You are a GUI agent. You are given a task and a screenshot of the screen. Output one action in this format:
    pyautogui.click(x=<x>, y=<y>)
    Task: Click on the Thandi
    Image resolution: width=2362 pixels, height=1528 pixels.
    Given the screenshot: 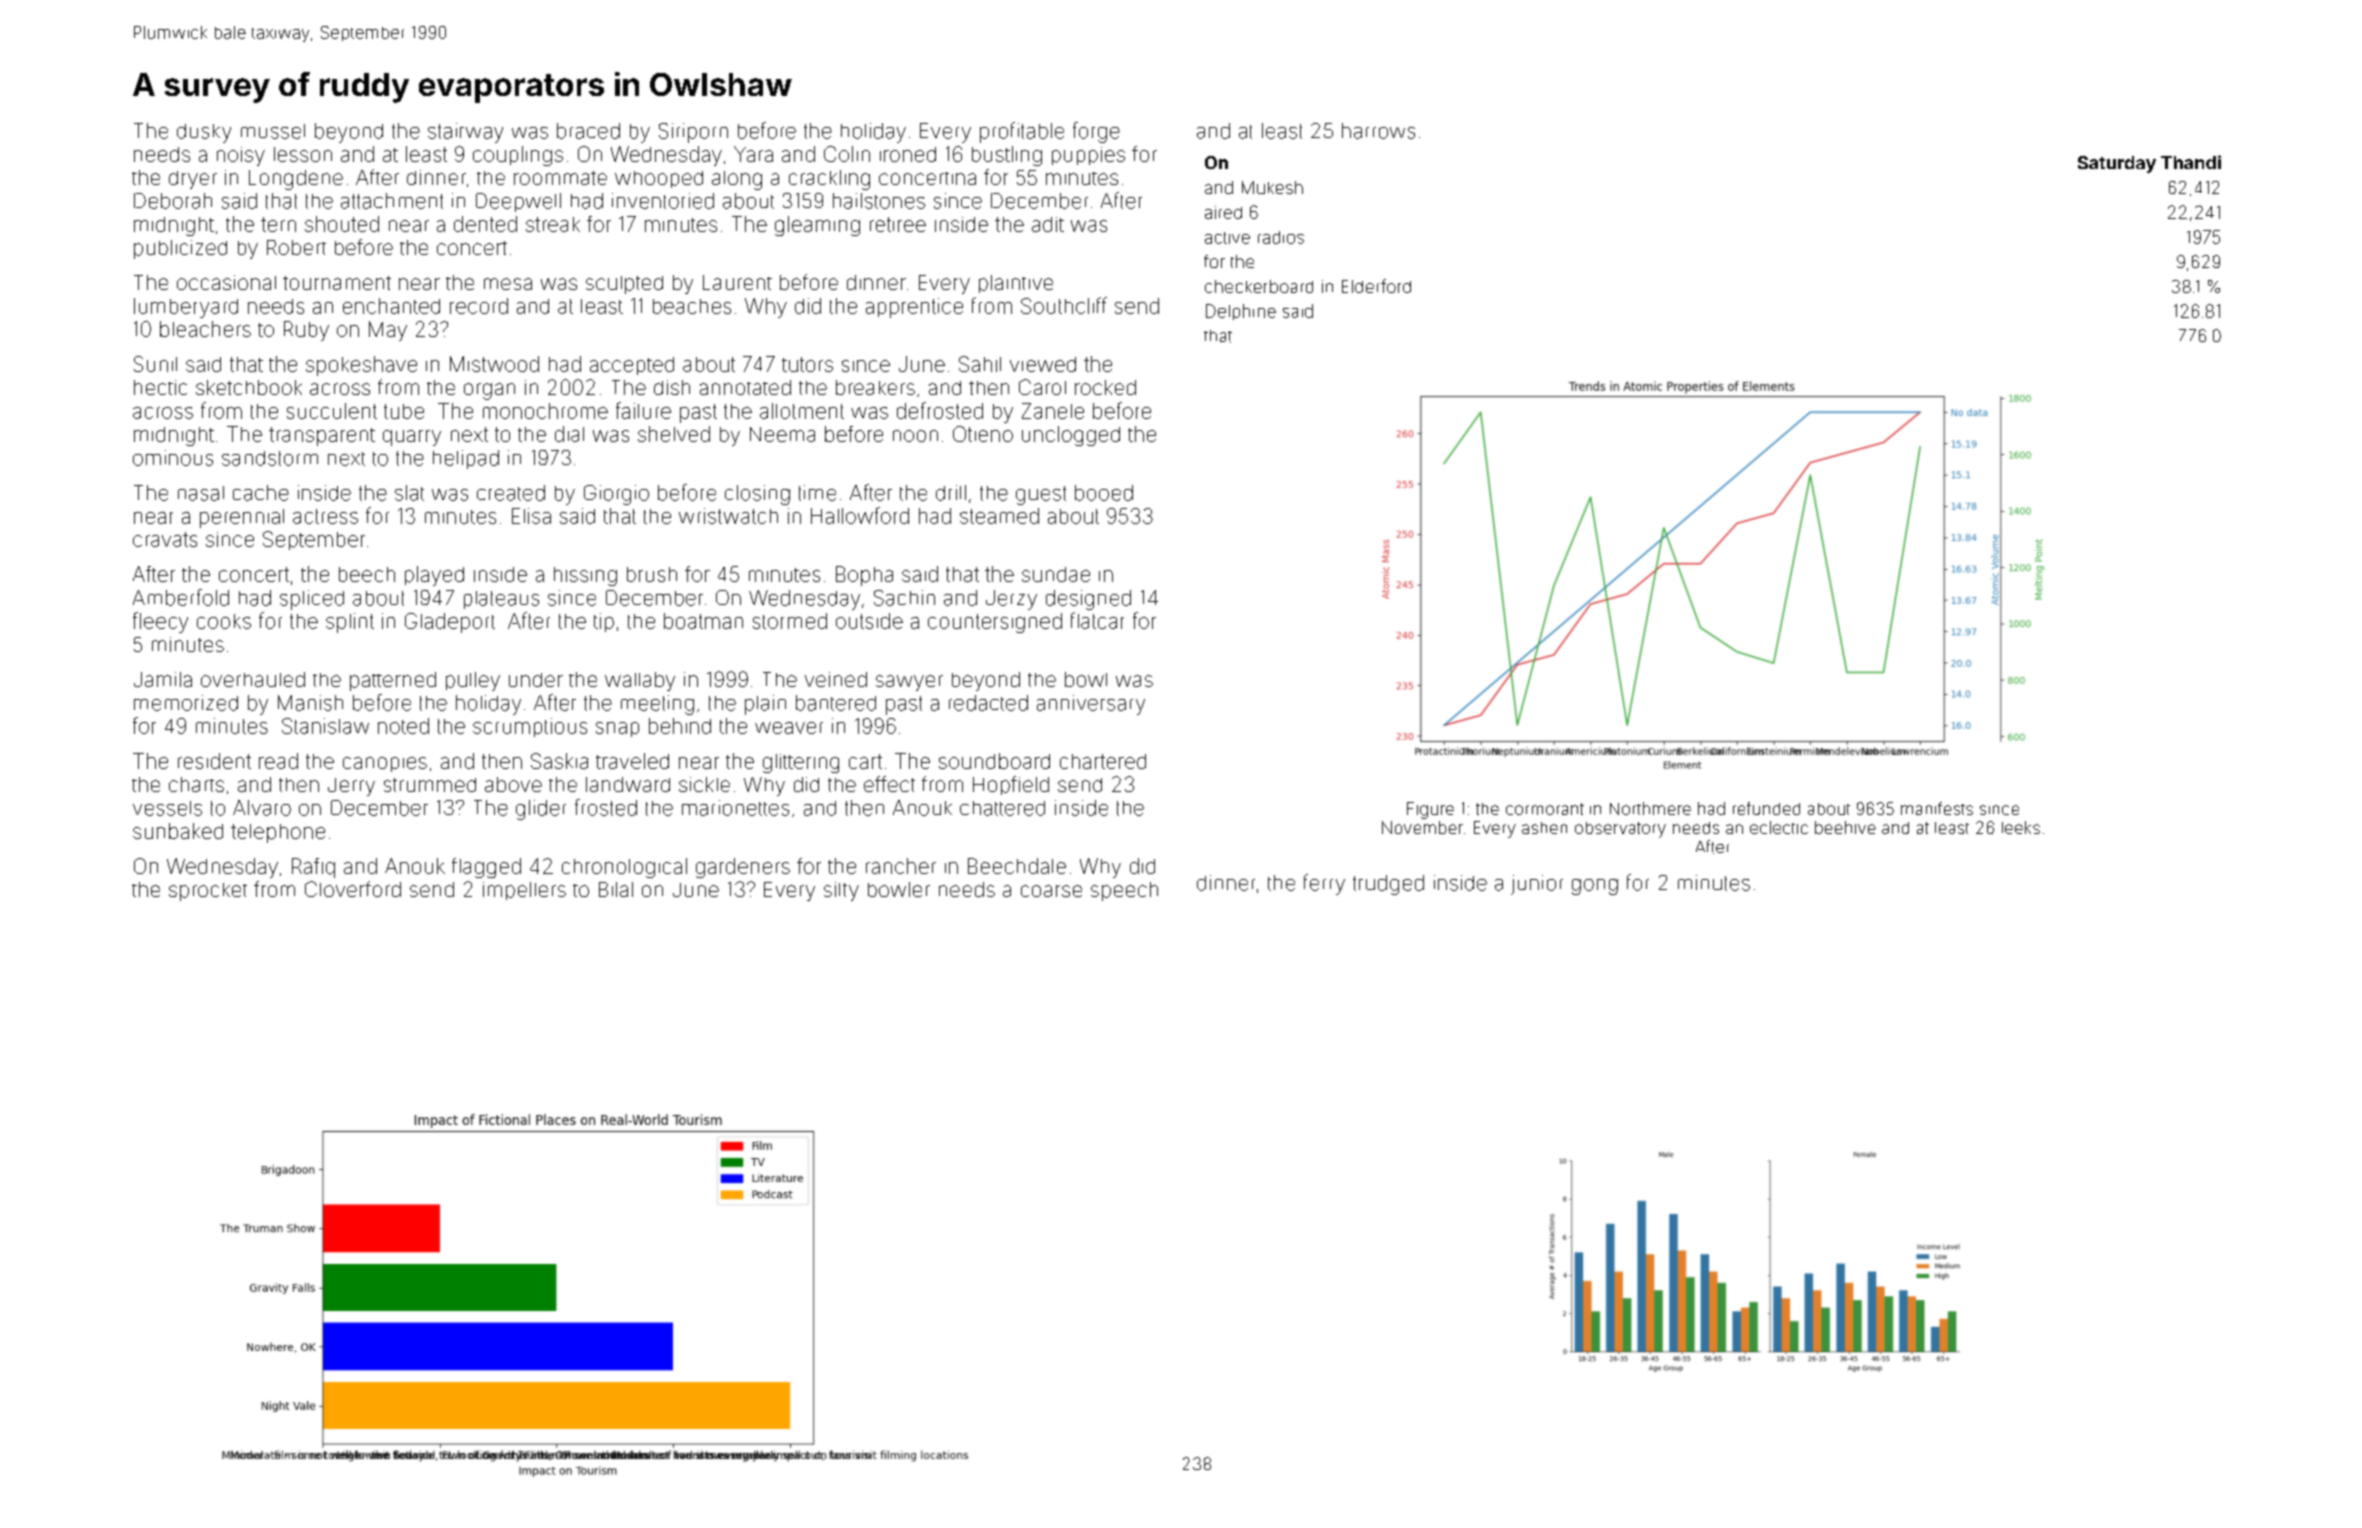 What is the action you would take?
    pyautogui.click(x=2191, y=162)
